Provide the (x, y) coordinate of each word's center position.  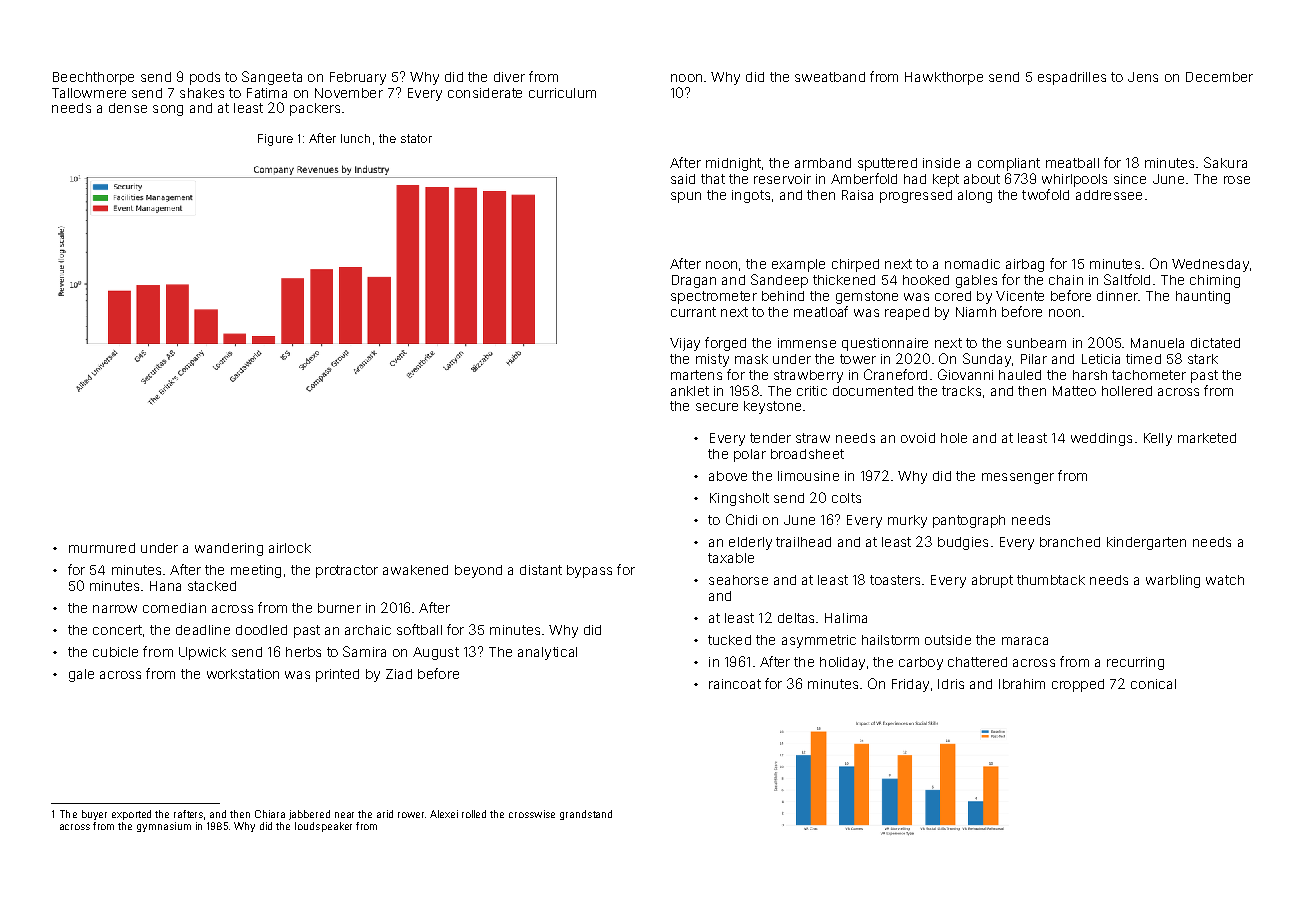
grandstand (586, 815)
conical (1153, 684)
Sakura (1225, 162)
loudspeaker (323, 827)
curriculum (562, 93)
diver (509, 77)
